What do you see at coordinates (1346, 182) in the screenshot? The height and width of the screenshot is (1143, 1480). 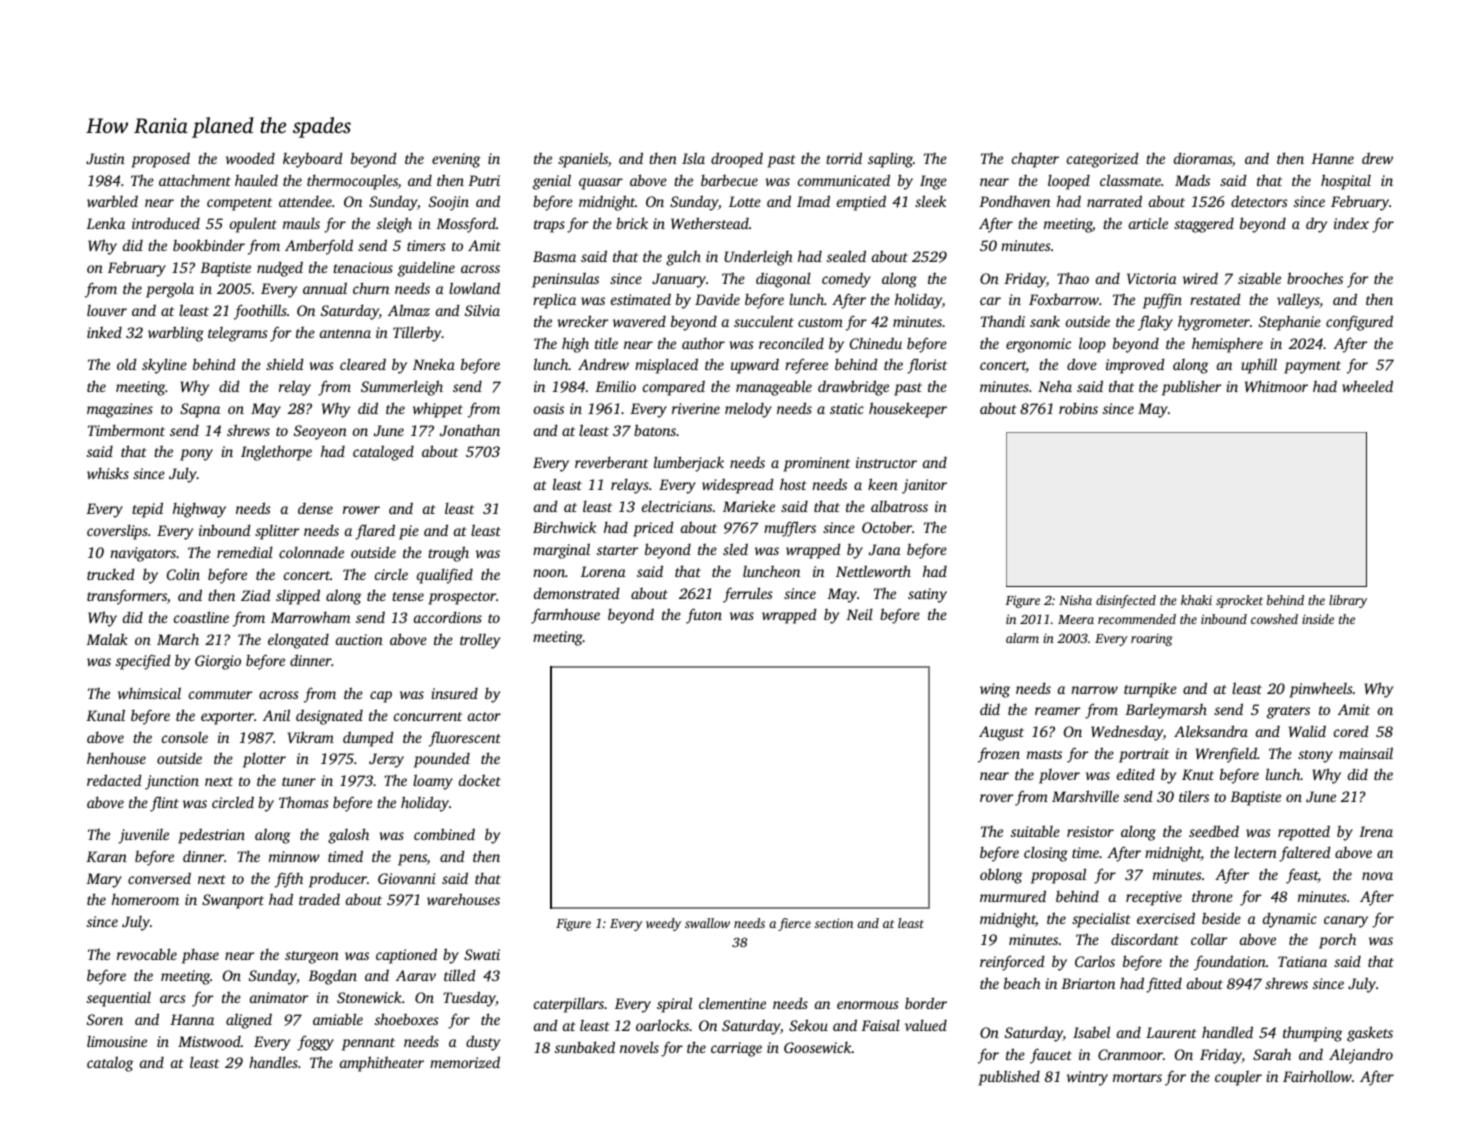 I see `hospital` at bounding box center [1346, 182].
